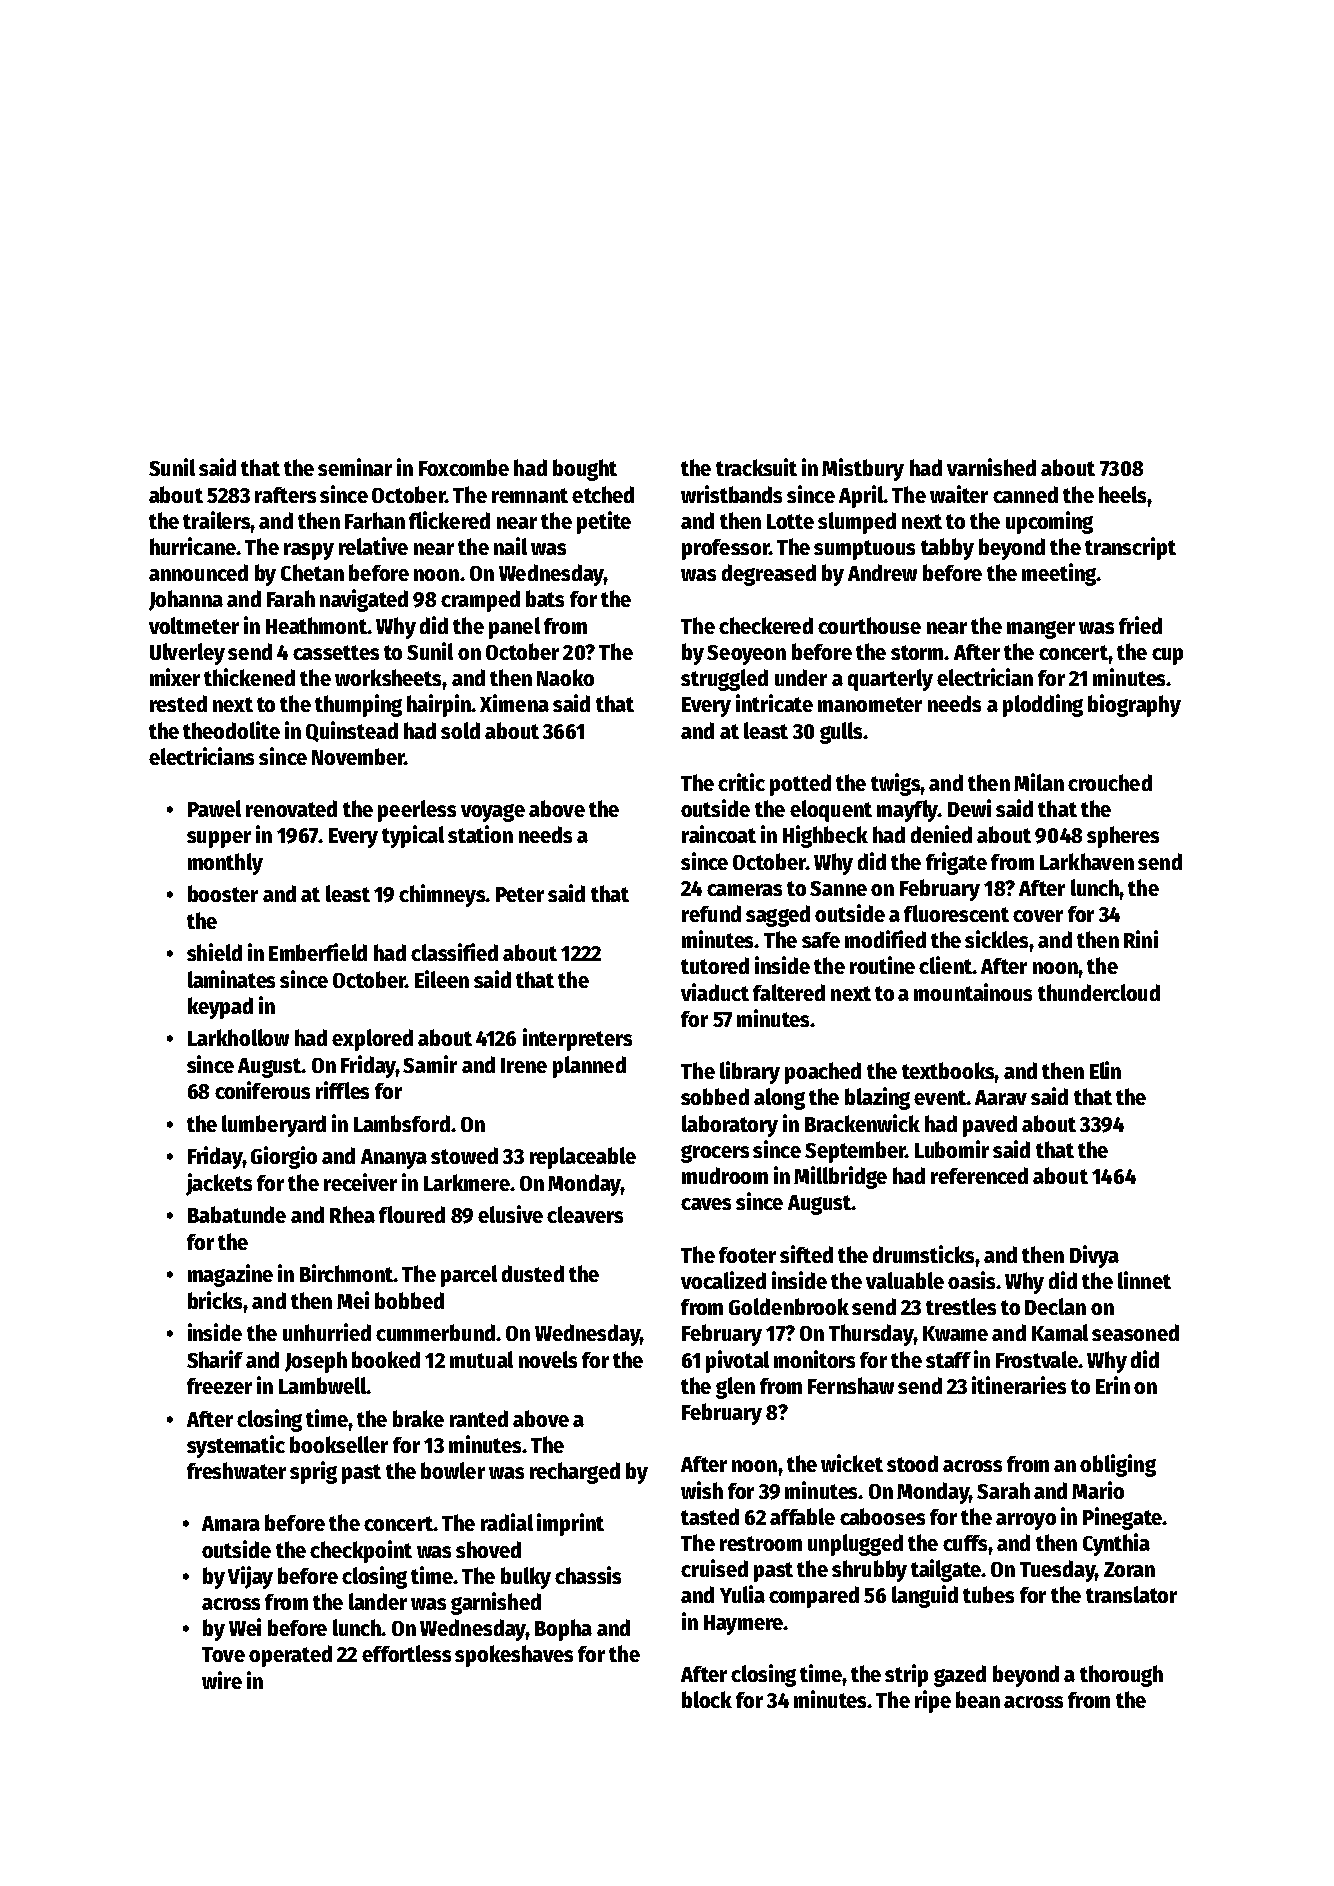  What do you see at coordinates (737, 1361) in the screenshot?
I see `pivotal` at bounding box center [737, 1361].
